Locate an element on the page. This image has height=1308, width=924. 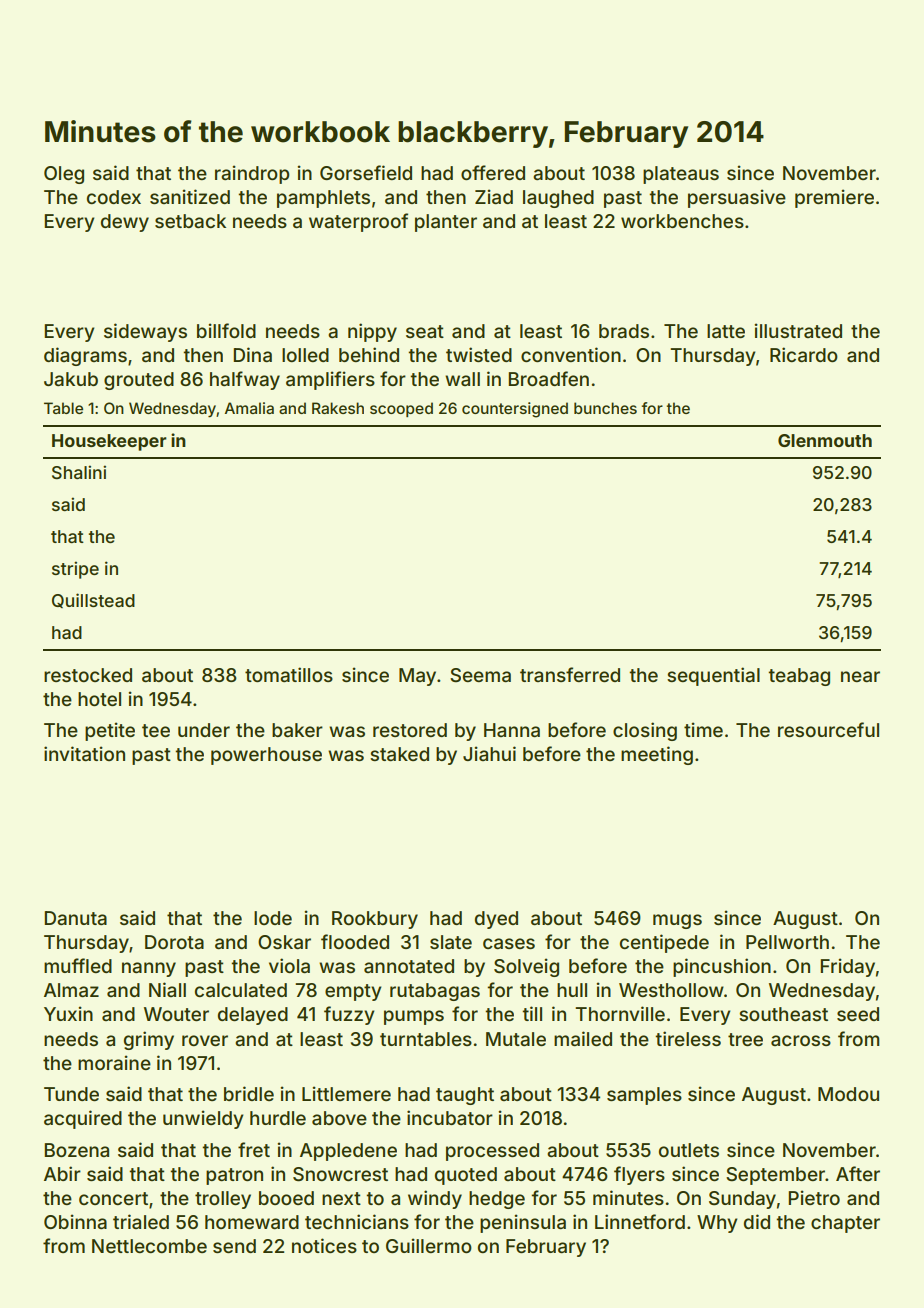
Jiahui is located at coordinates (489, 753).
